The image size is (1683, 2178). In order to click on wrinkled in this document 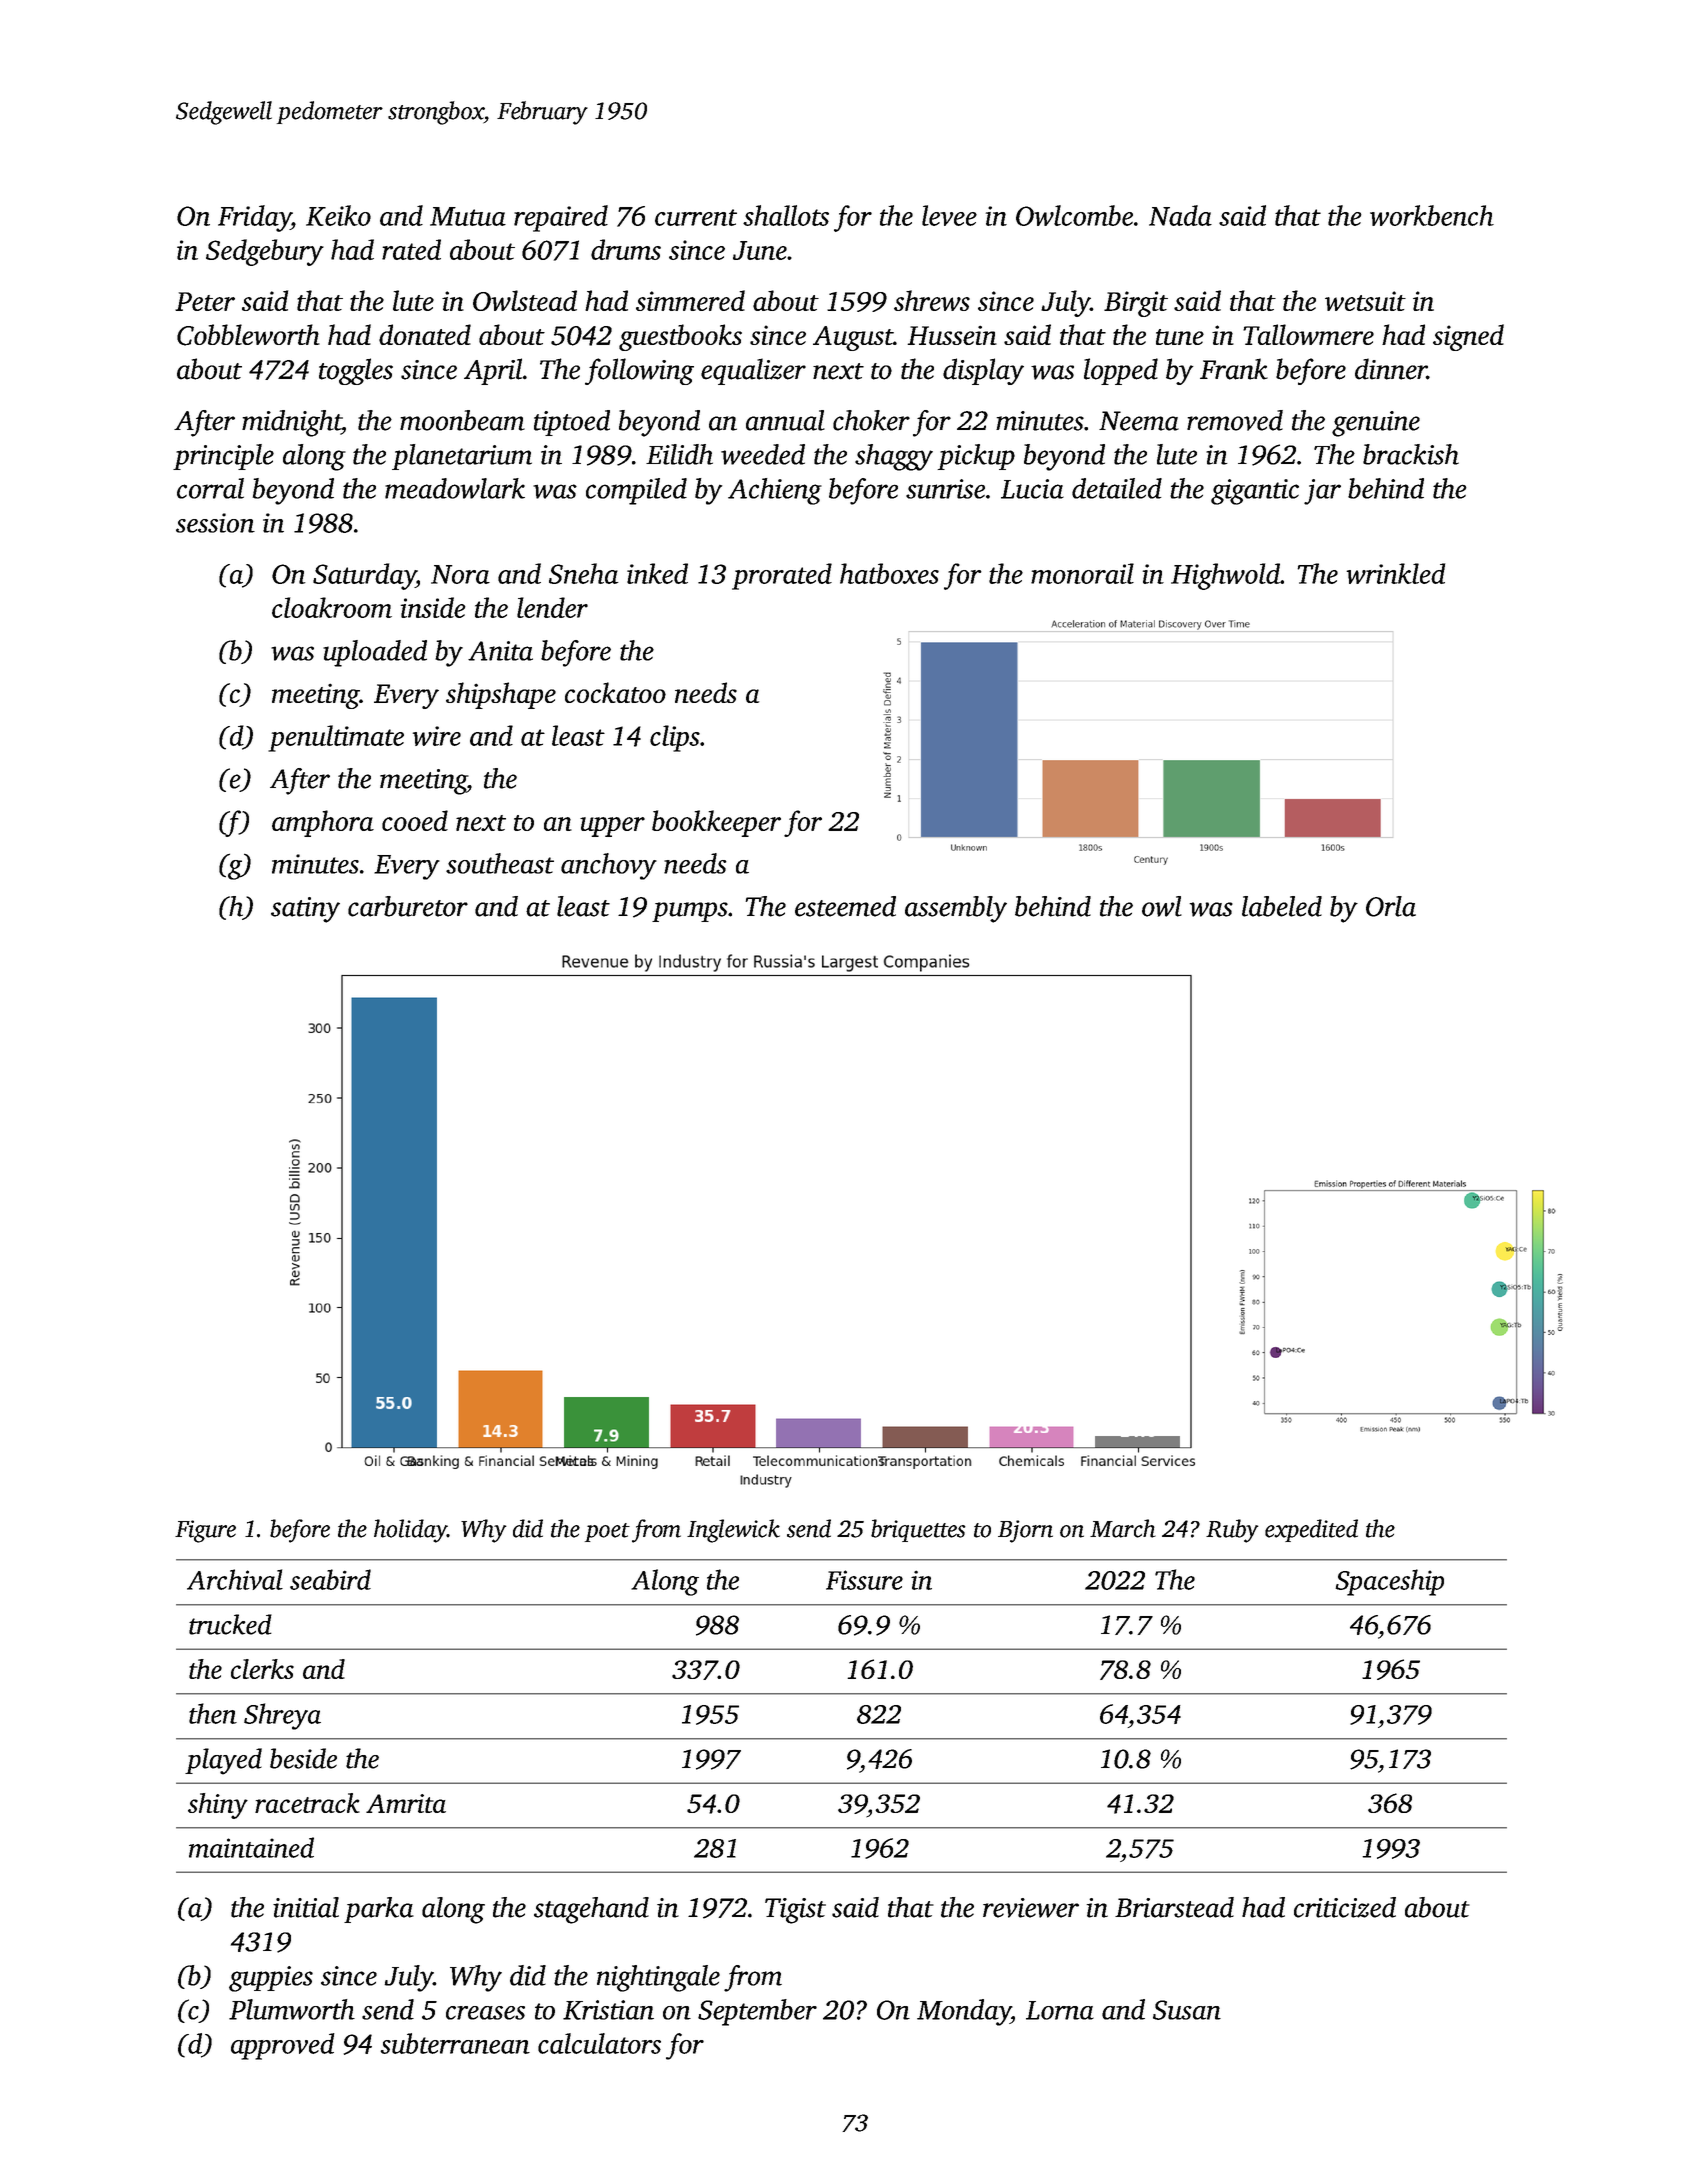, I will do `click(1395, 573)`.
